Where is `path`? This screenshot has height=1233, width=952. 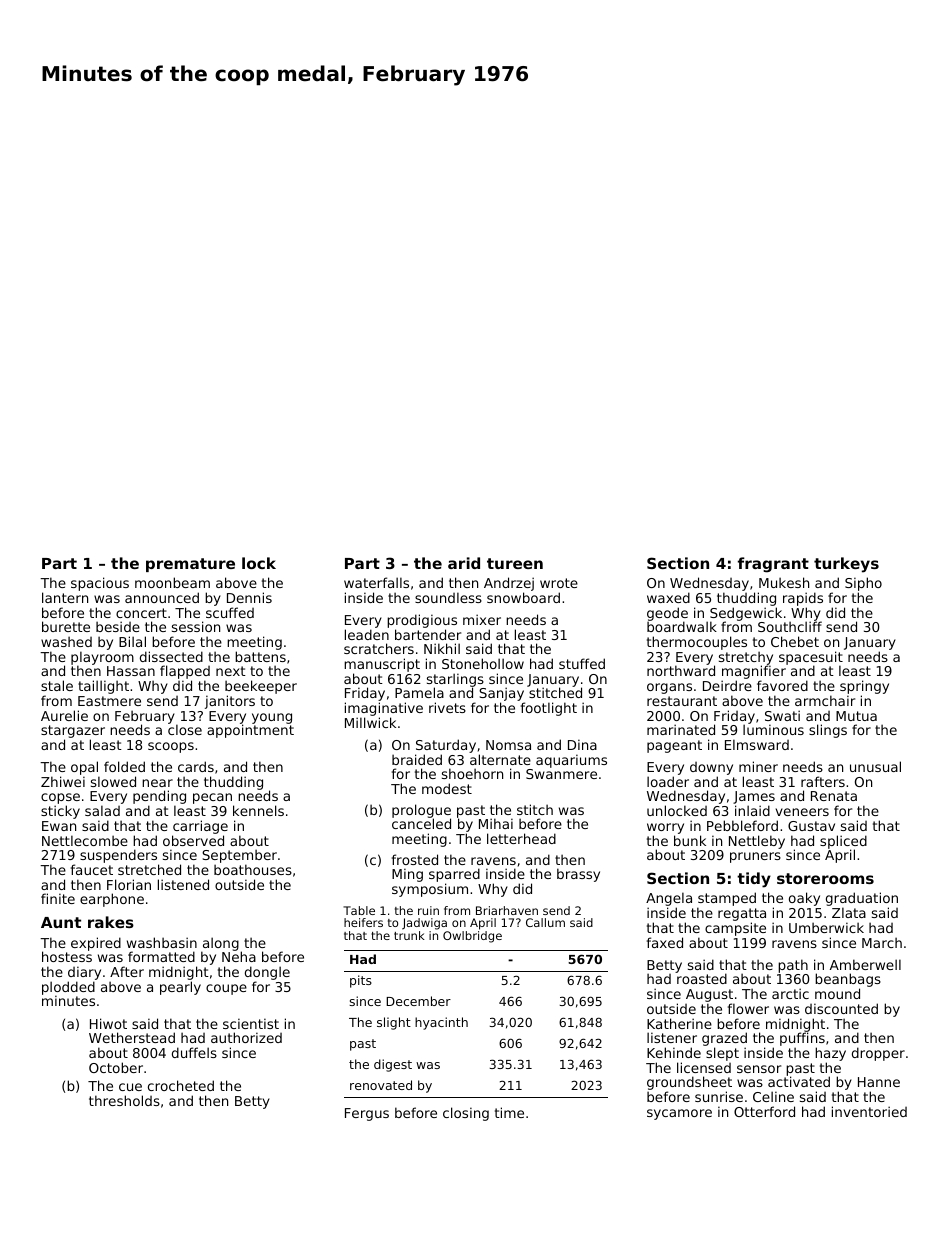
path is located at coordinates (793, 966).
